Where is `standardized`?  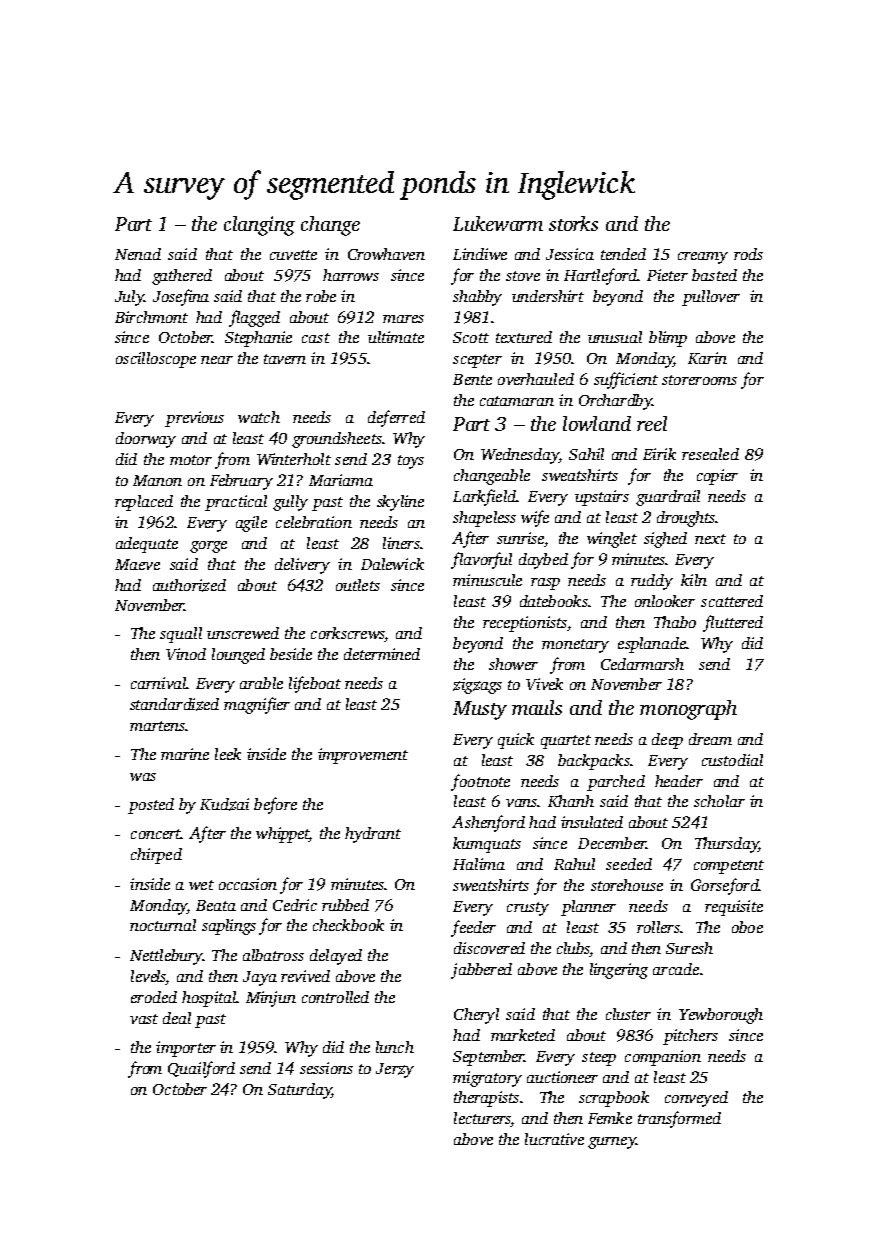 standardized is located at coordinates (174, 704).
